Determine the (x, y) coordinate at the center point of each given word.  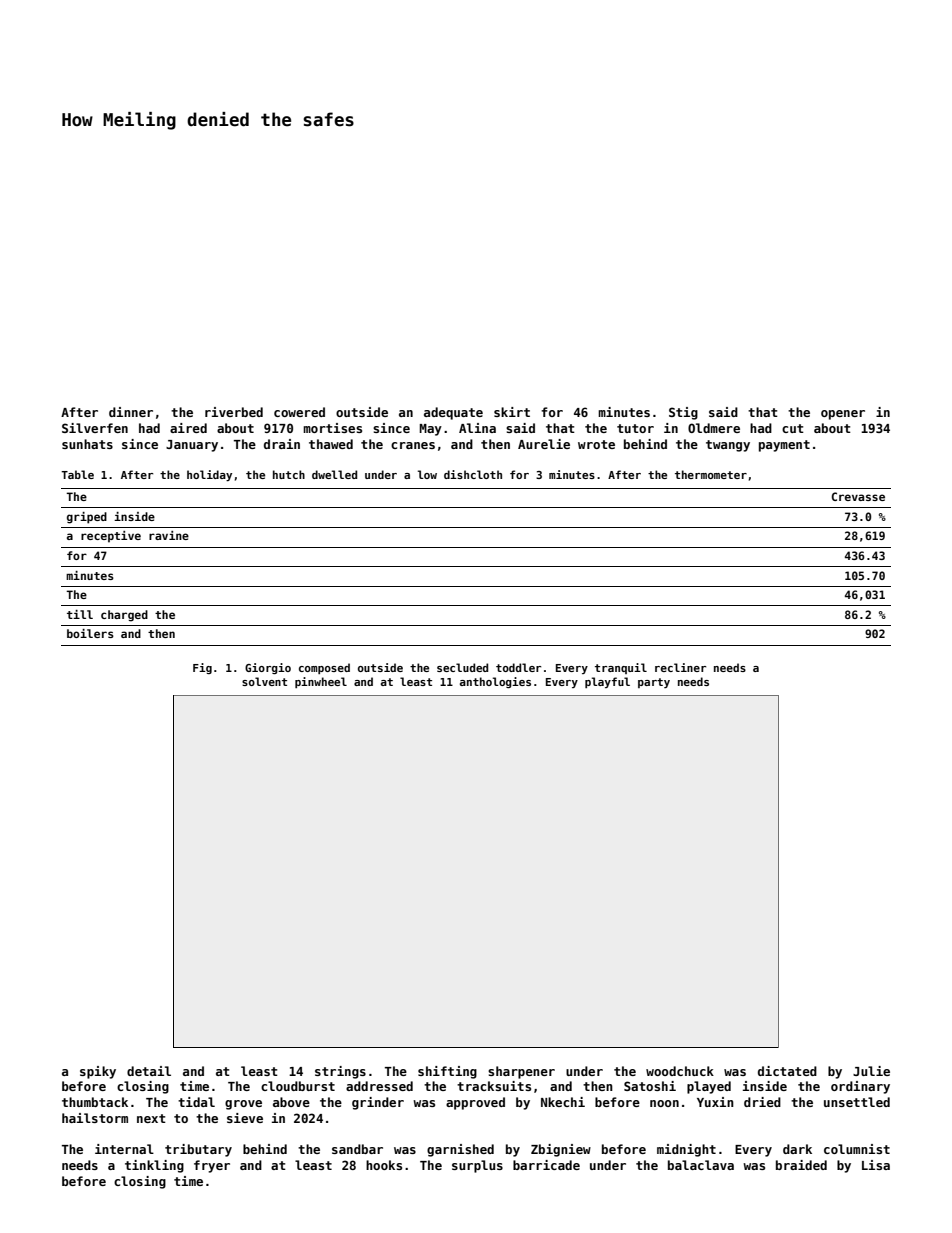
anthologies (495, 682)
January (192, 446)
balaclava (701, 1165)
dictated (787, 1071)
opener (843, 415)
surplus (477, 1166)
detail (149, 1071)
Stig (683, 413)
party (654, 683)
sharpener (521, 1072)
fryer (212, 1166)
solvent (264, 681)
